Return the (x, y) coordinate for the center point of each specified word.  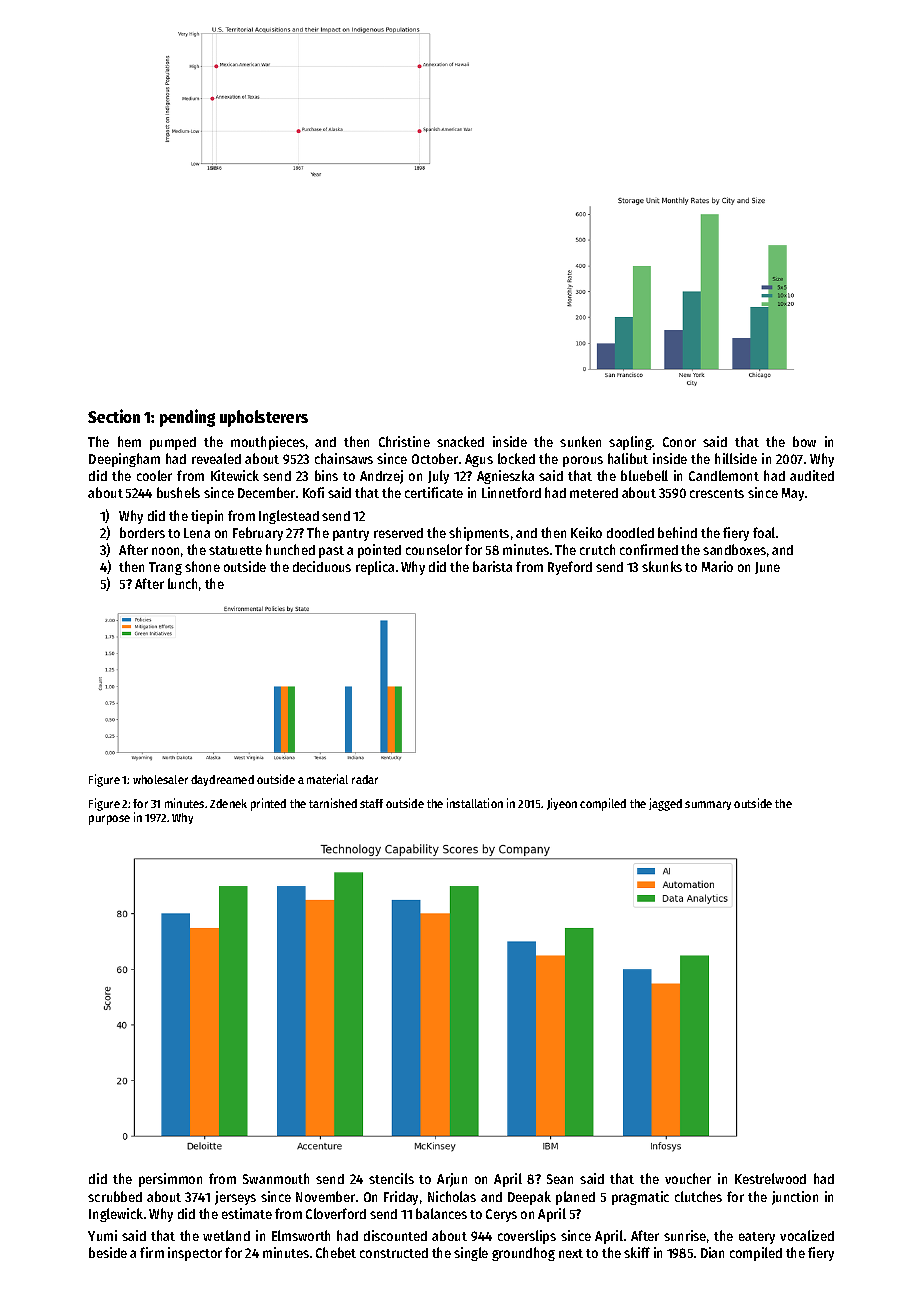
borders (142, 532)
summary (708, 805)
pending (187, 418)
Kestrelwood (770, 1178)
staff (371, 803)
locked (516, 458)
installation (475, 803)
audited (812, 475)
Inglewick (116, 1215)
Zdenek (228, 803)
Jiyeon (562, 804)
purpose (109, 820)
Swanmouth (276, 1178)
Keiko (586, 532)
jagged (665, 804)
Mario (717, 566)
